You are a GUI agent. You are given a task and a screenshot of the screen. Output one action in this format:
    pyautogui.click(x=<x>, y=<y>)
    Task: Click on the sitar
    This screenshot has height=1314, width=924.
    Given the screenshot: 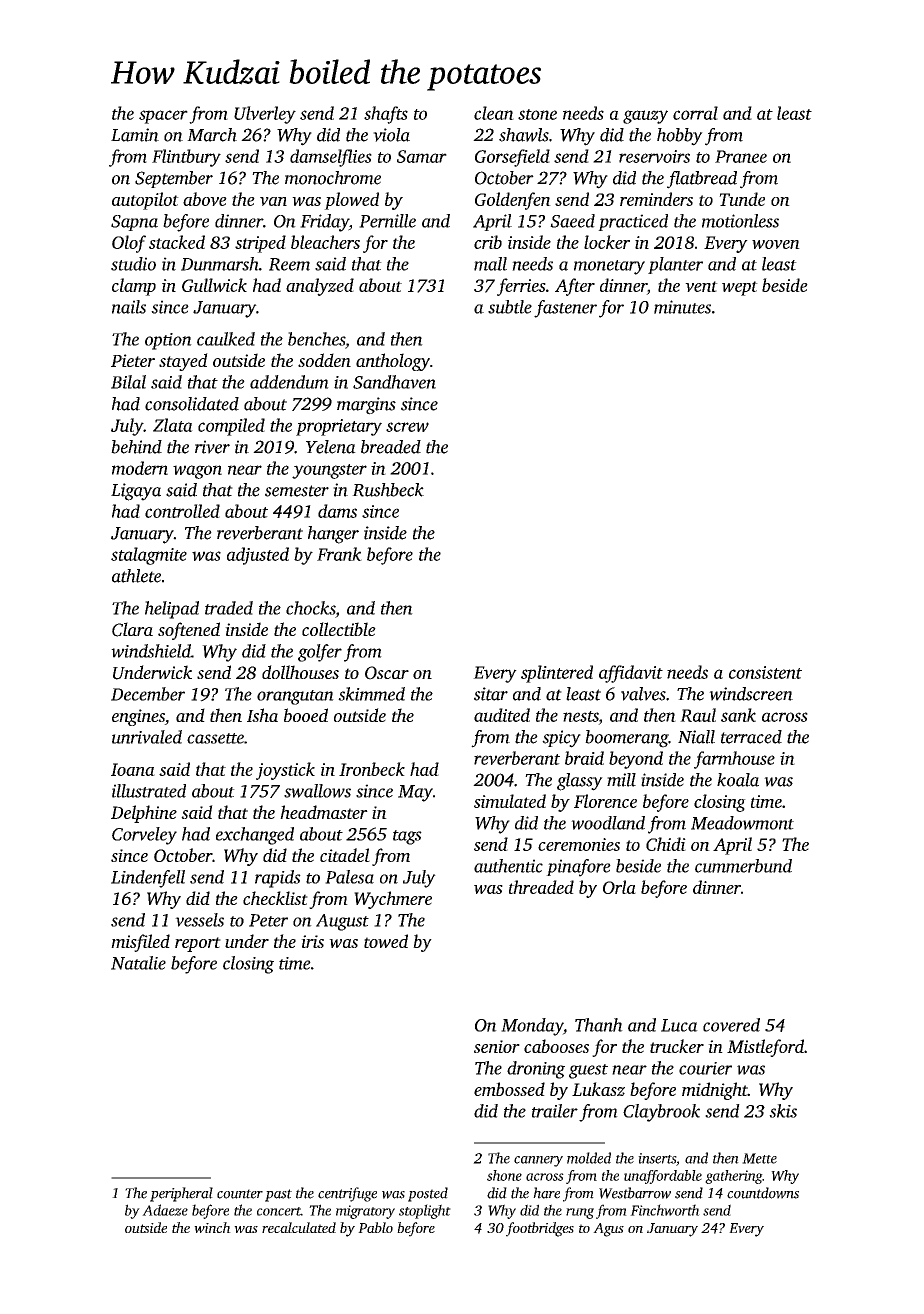 What is the action you would take?
    pyautogui.click(x=491, y=694)
